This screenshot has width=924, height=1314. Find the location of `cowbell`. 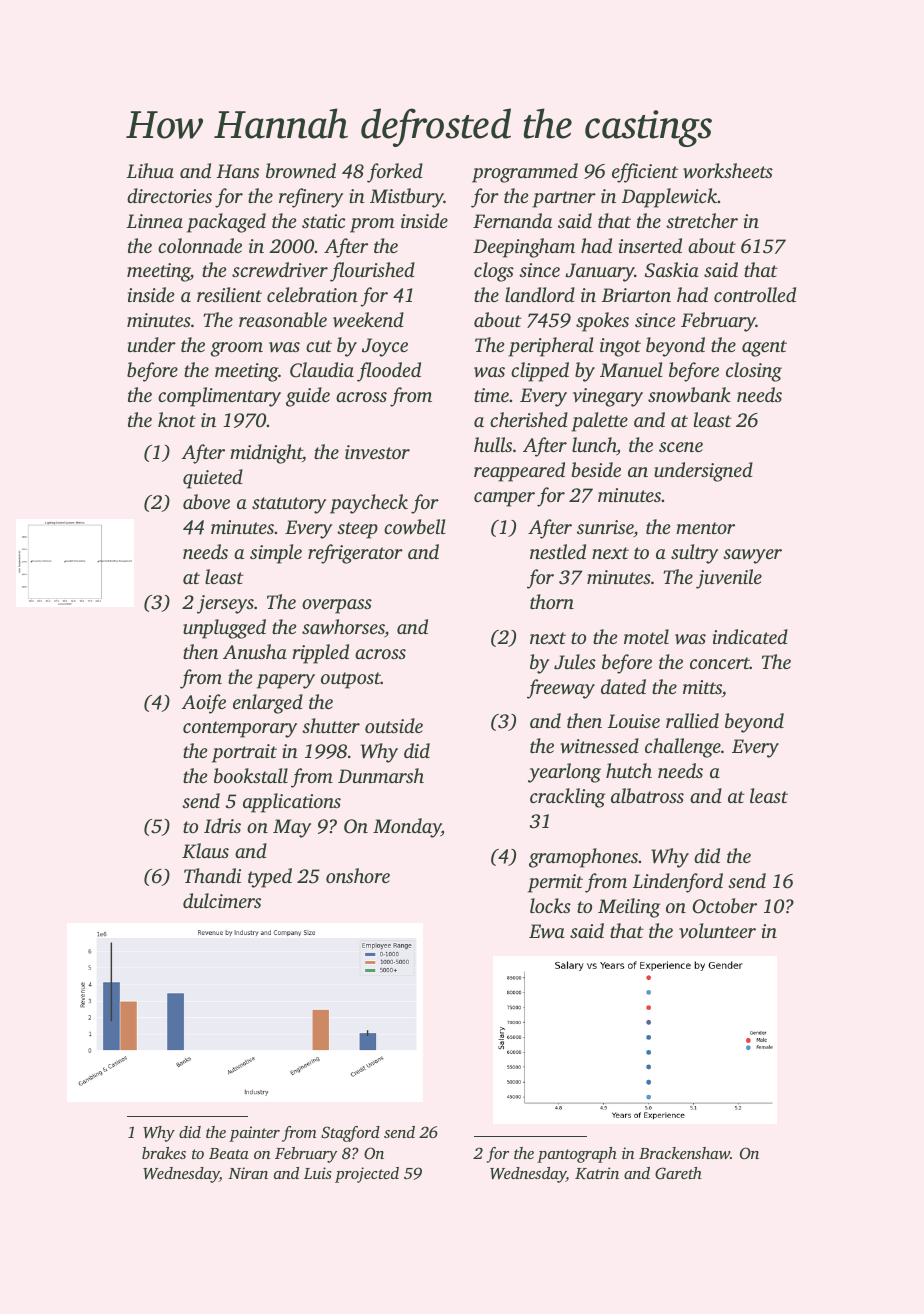

cowbell is located at coordinates (415, 527).
